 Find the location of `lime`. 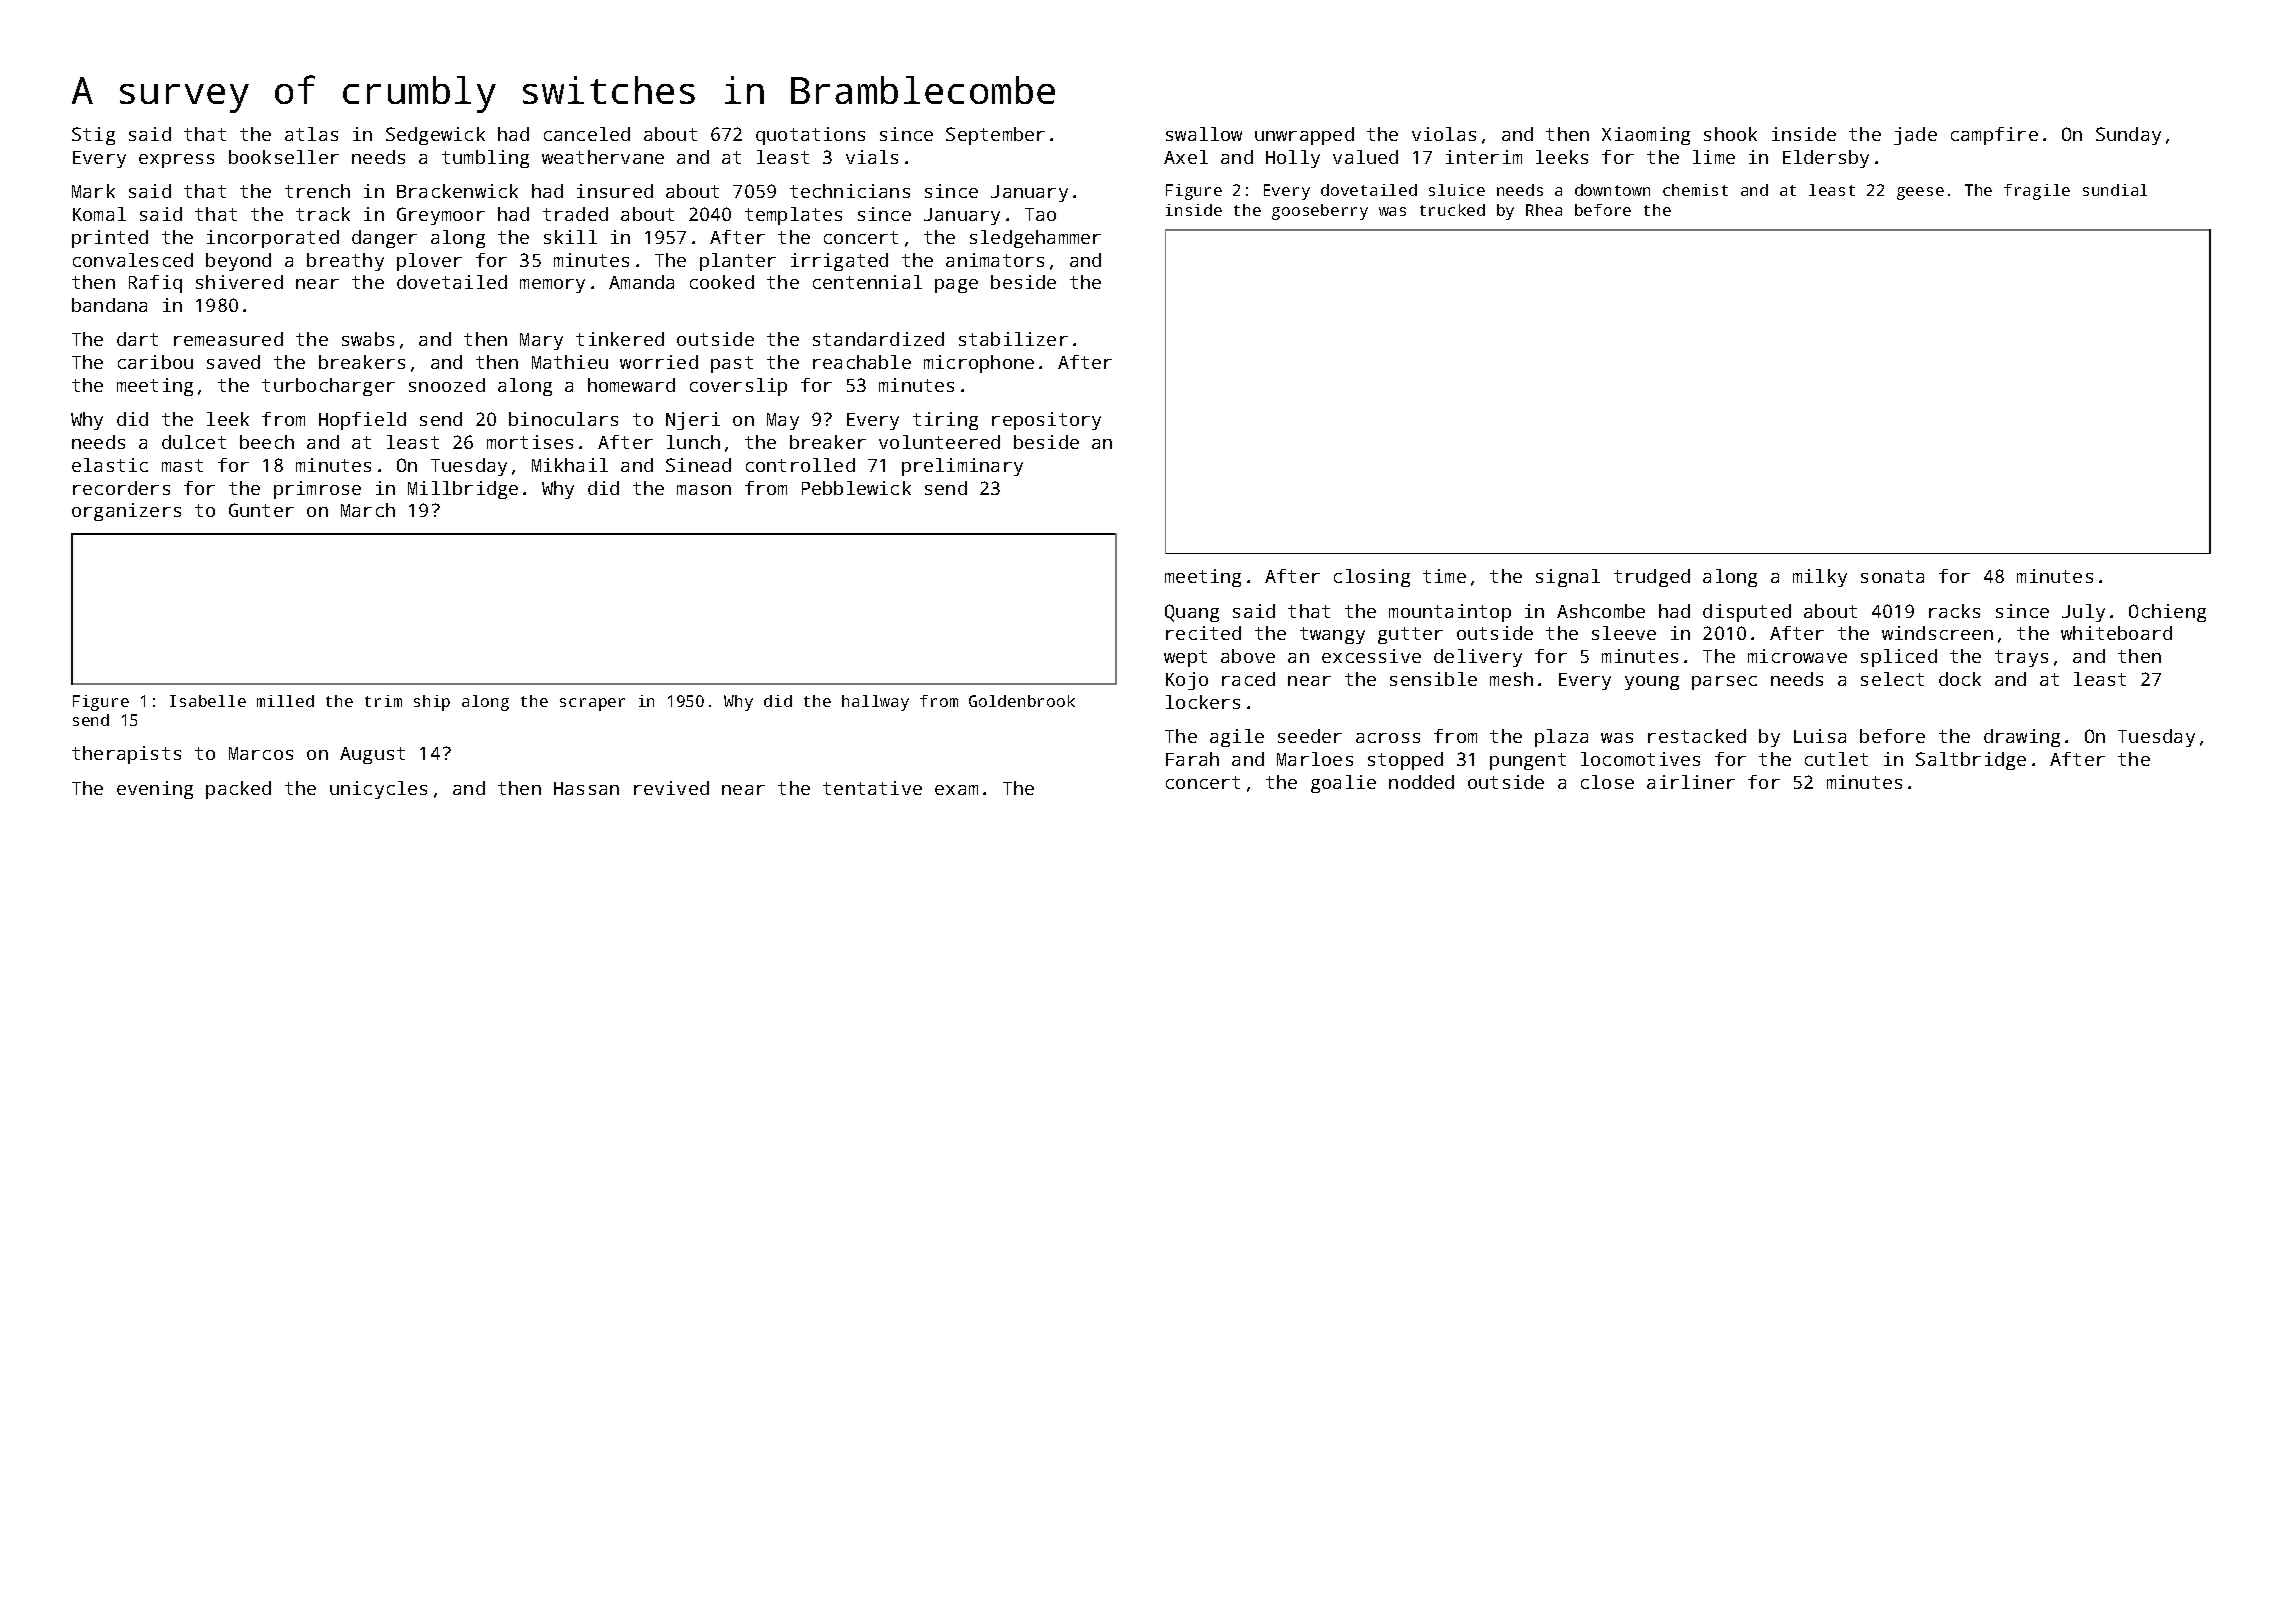

lime is located at coordinates (1714, 157).
